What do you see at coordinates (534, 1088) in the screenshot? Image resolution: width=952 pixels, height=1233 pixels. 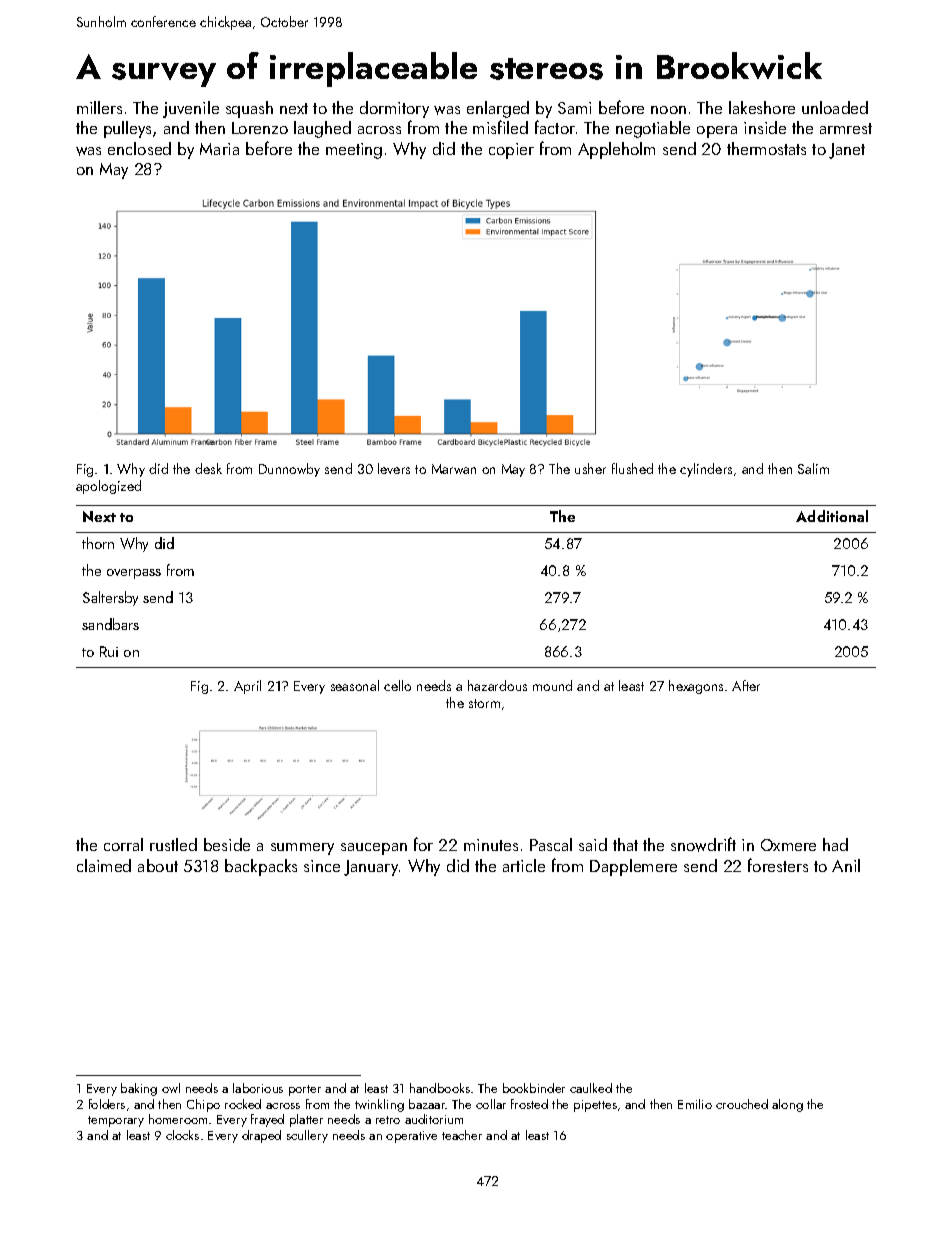 I see `bookbinder` at bounding box center [534, 1088].
